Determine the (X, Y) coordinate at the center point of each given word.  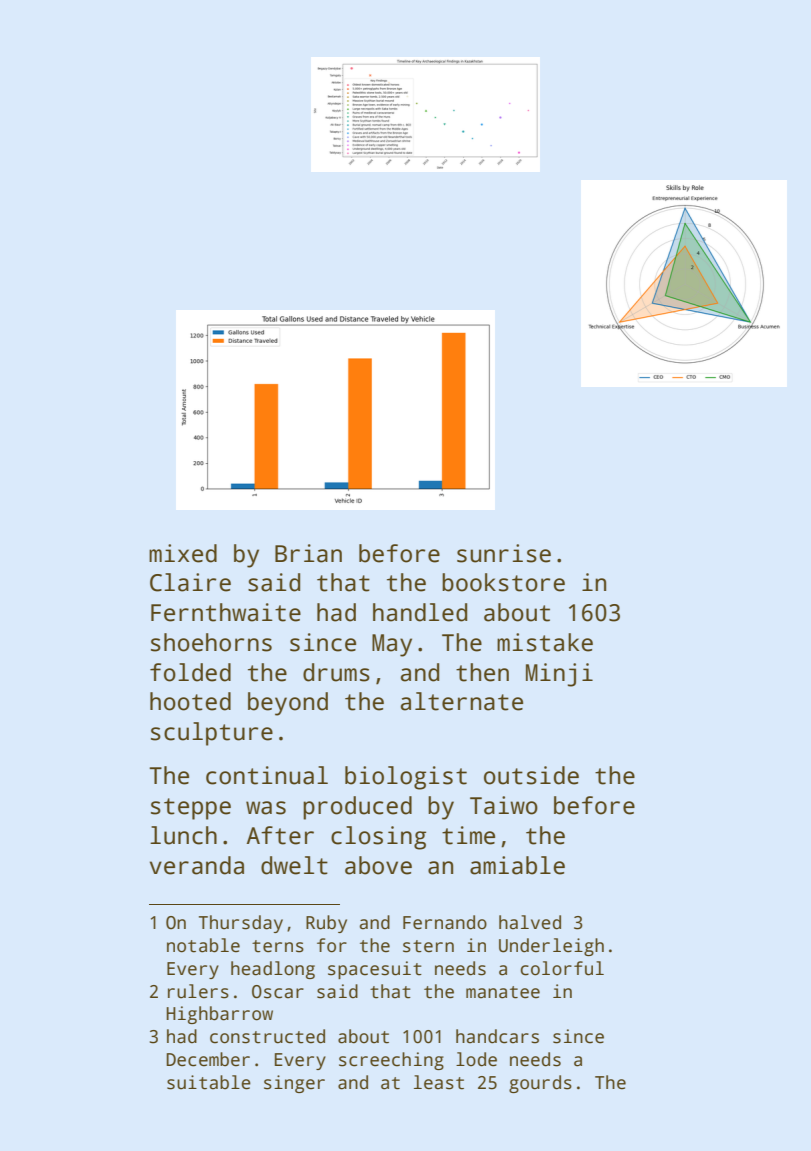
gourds (540, 1084)
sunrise (504, 553)
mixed (183, 553)
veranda (197, 865)
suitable (209, 1082)
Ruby (326, 924)
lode (476, 1059)
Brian (308, 553)
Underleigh (551, 947)
